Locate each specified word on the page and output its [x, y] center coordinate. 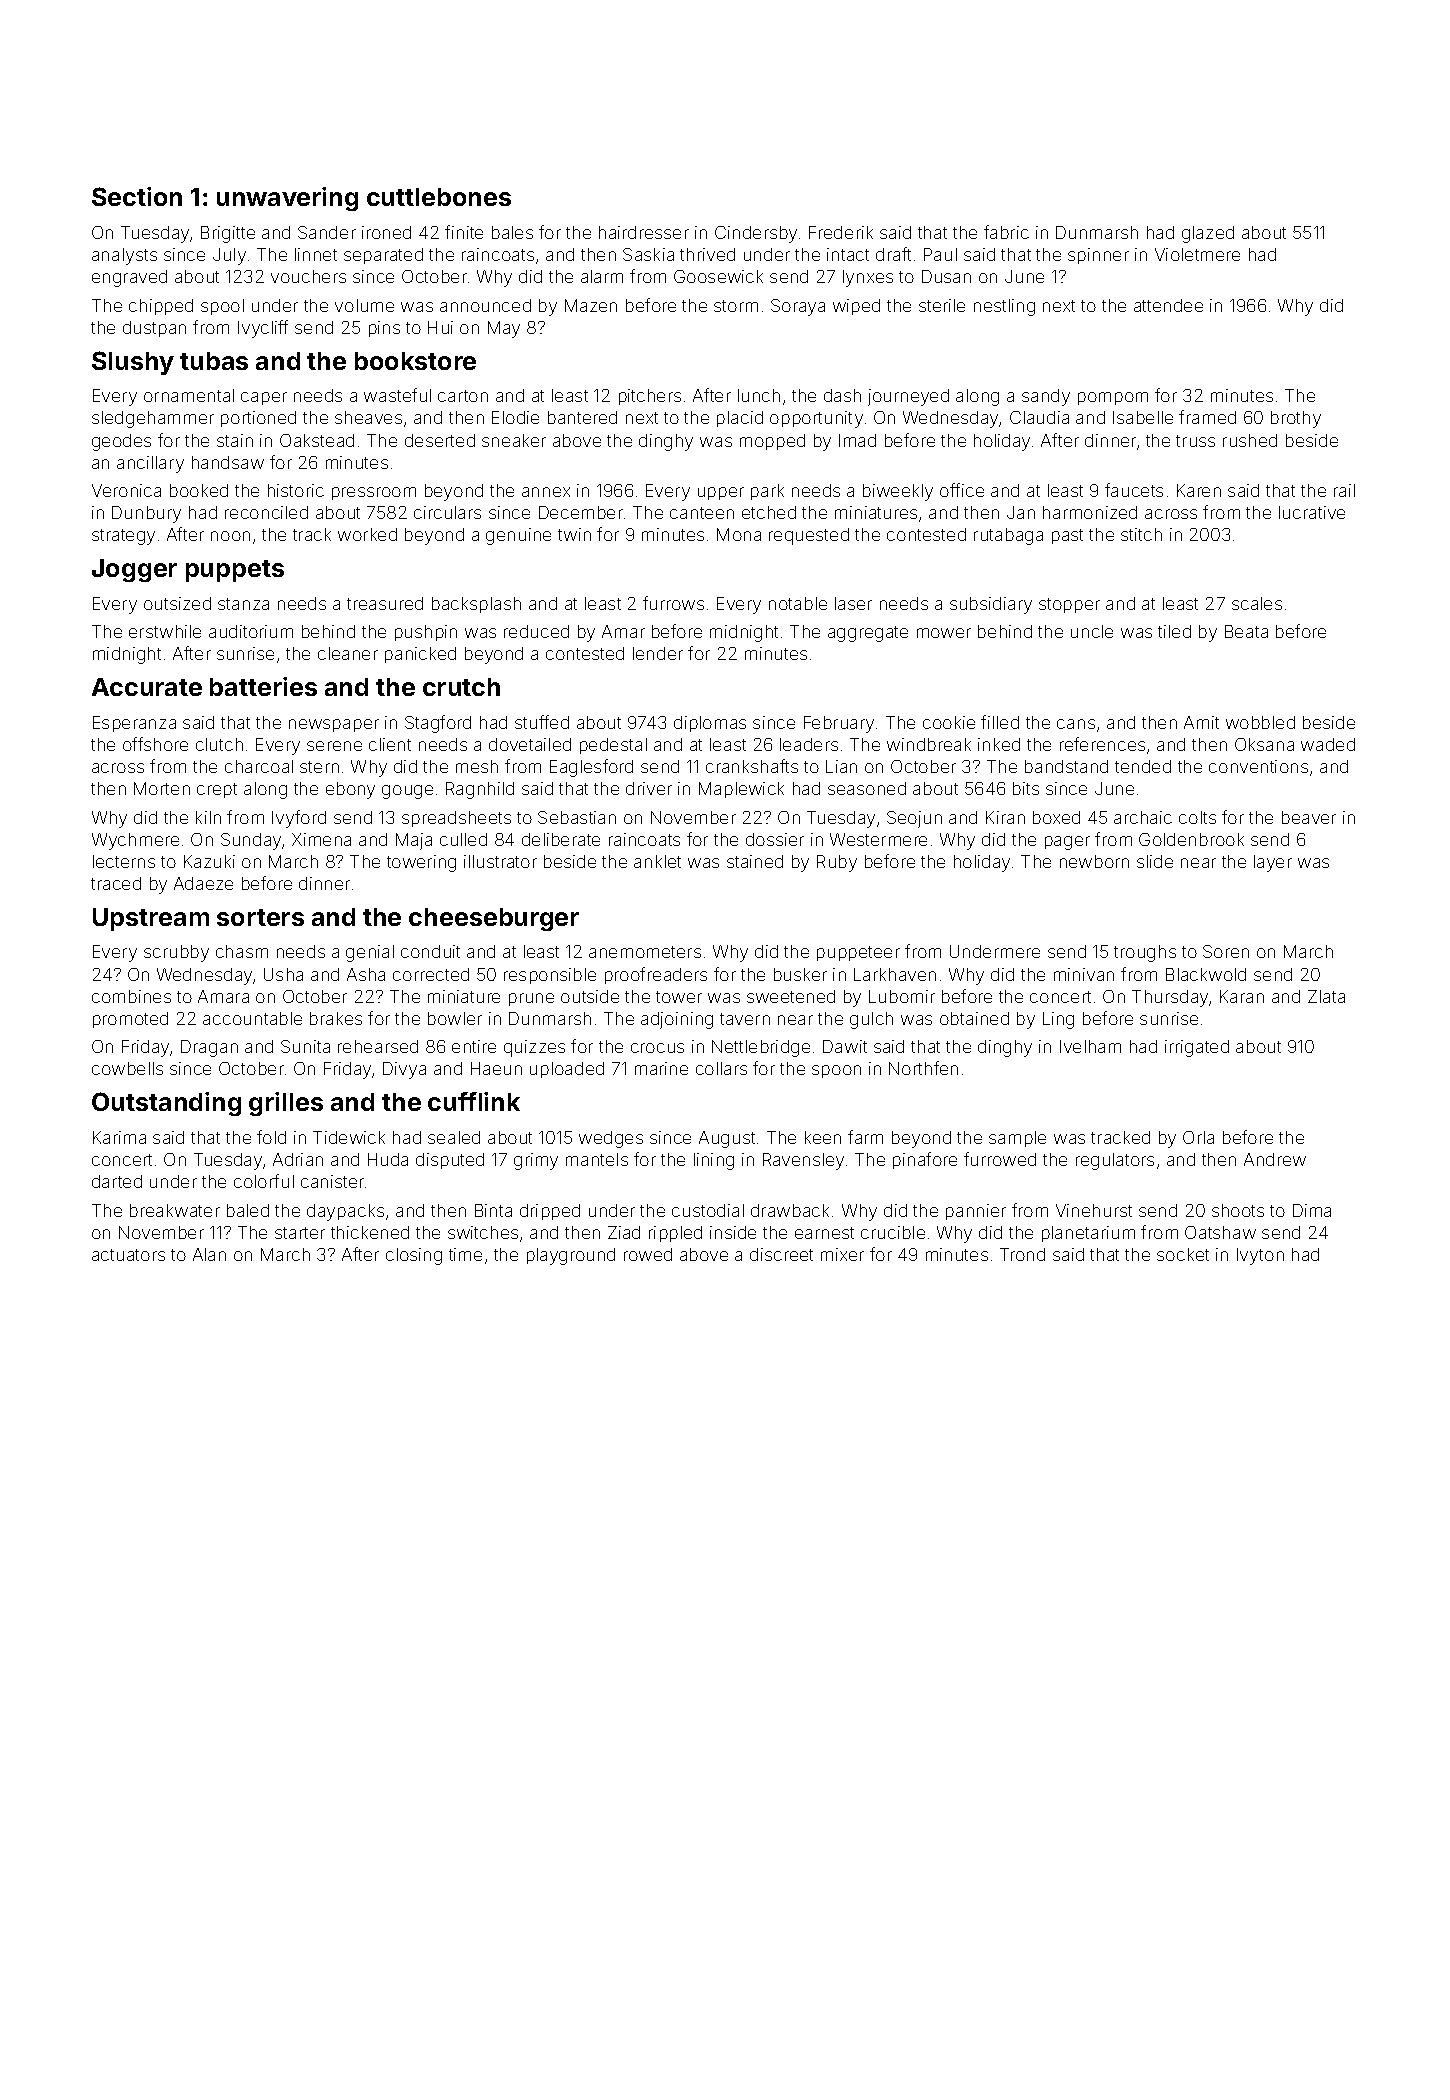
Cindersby [756, 234]
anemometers [645, 952]
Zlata [1326, 996]
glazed [1208, 234]
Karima [119, 1137]
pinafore [925, 1160]
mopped [772, 442]
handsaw [228, 462]
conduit [430, 951]
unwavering [287, 199]
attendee [1168, 305]
